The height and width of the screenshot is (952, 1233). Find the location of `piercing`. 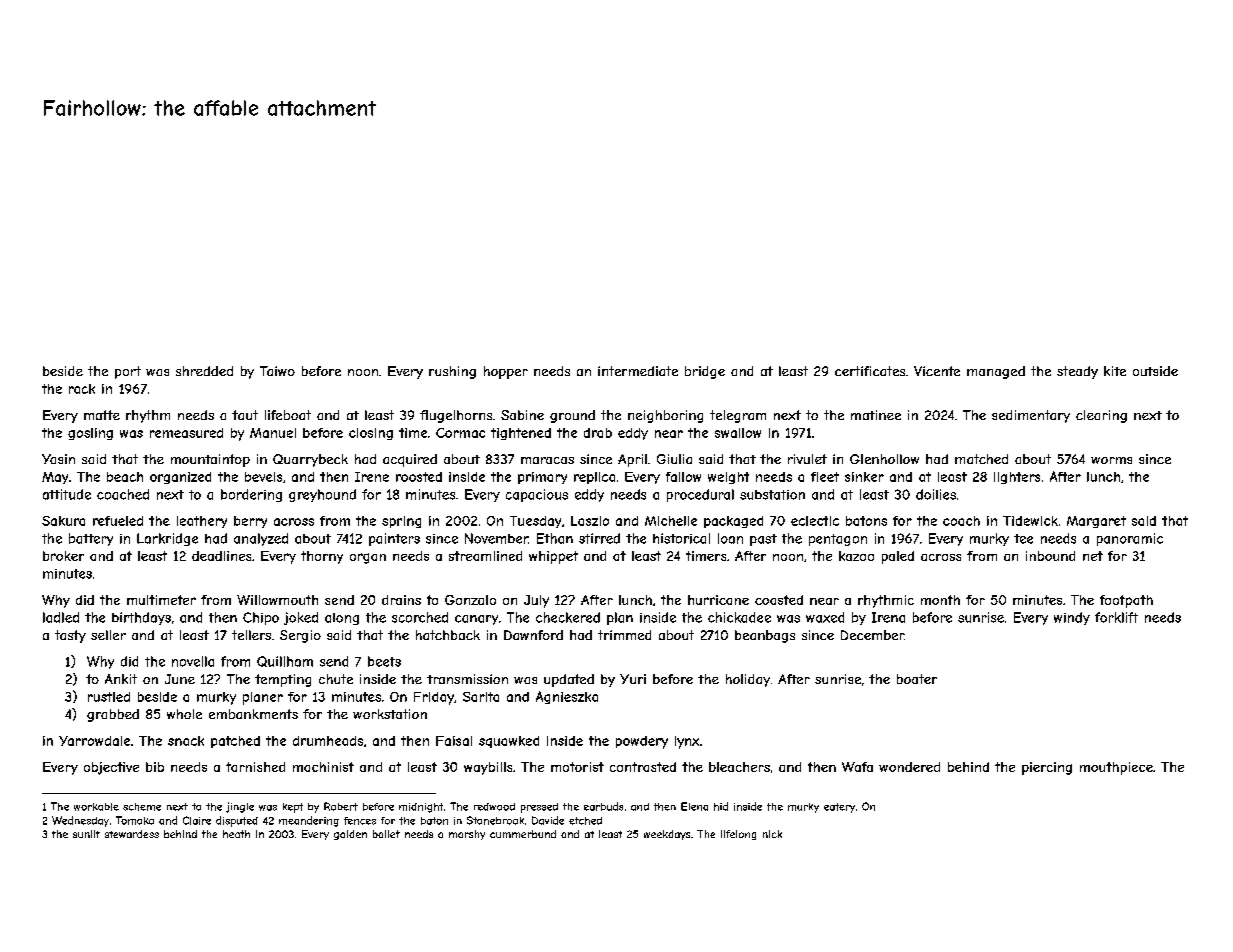

piercing is located at coordinates (1047, 768).
